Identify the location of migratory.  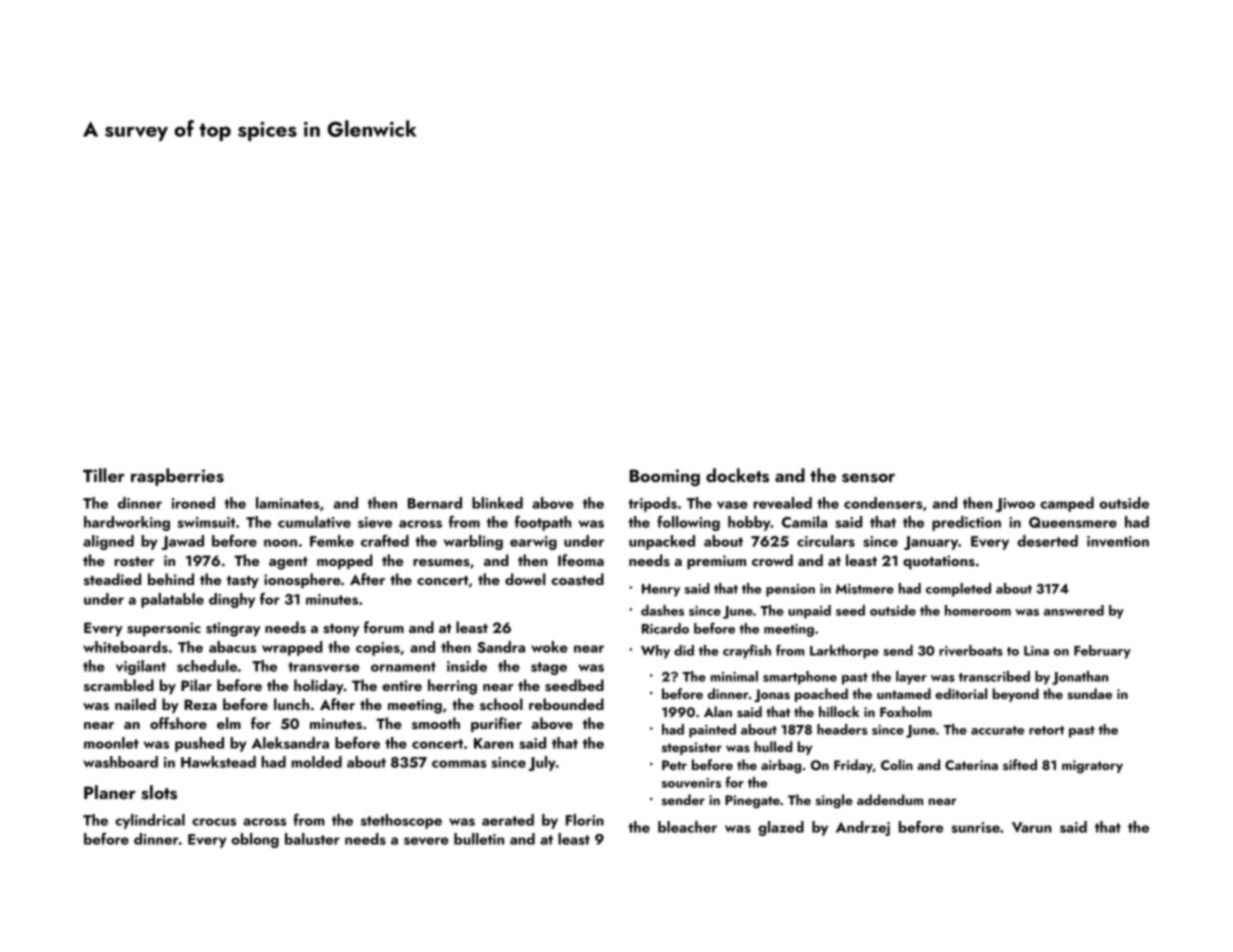
(1092, 766).
